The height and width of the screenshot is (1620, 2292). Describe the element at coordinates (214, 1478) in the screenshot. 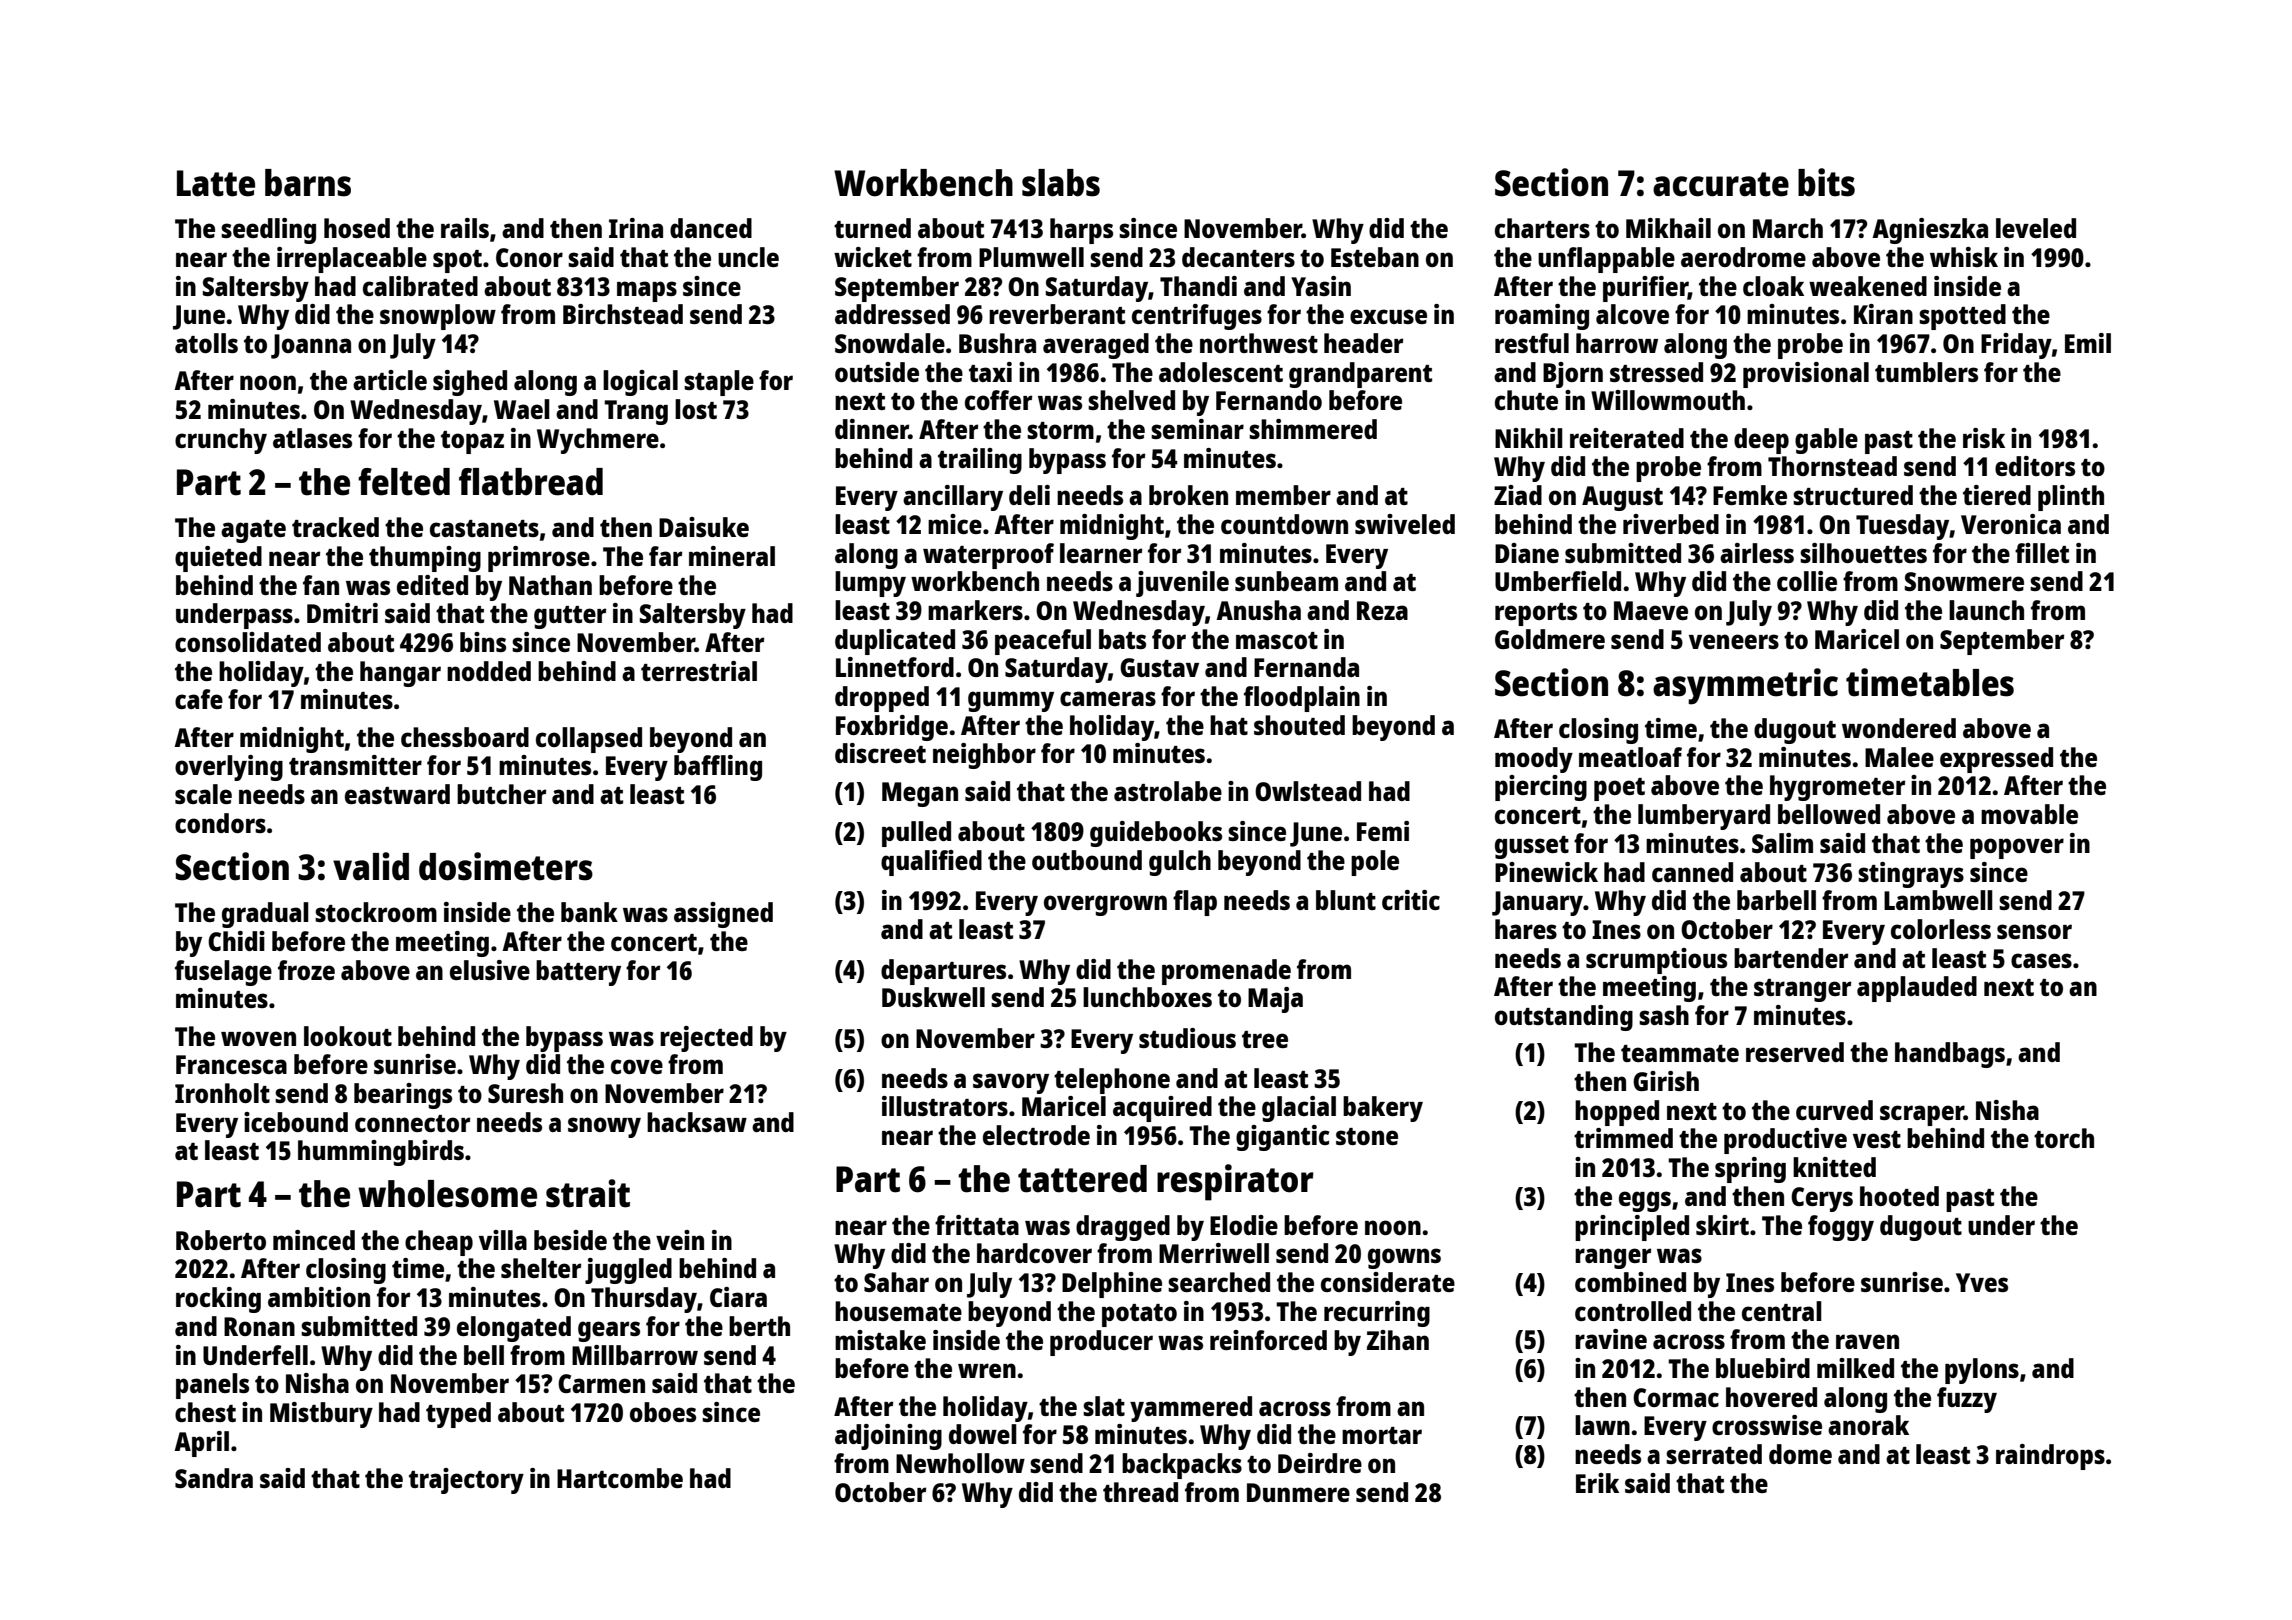

I see `Sandra` at that location.
